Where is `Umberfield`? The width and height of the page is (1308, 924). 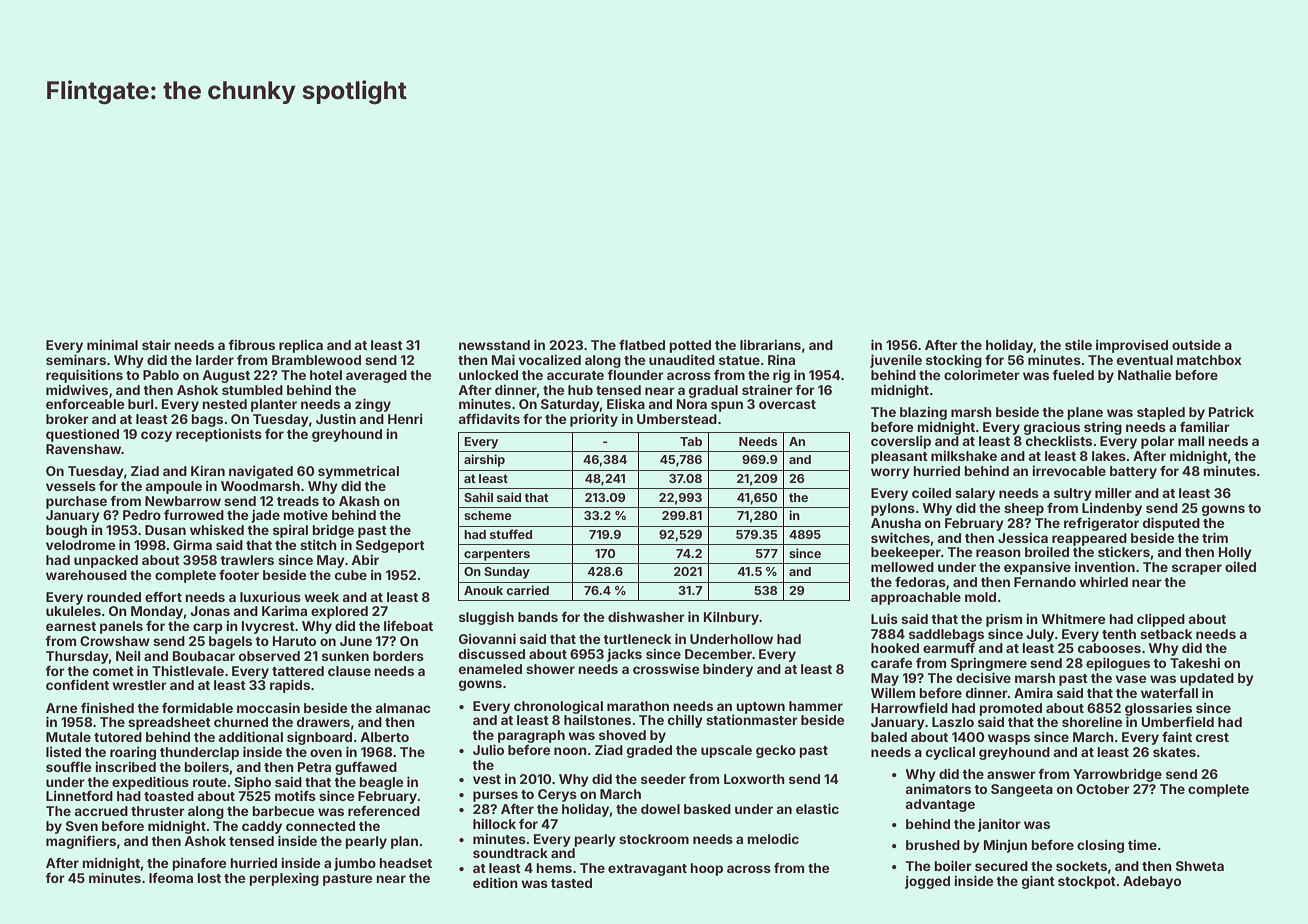 Umberfield is located at coordinates (1178, 721).
